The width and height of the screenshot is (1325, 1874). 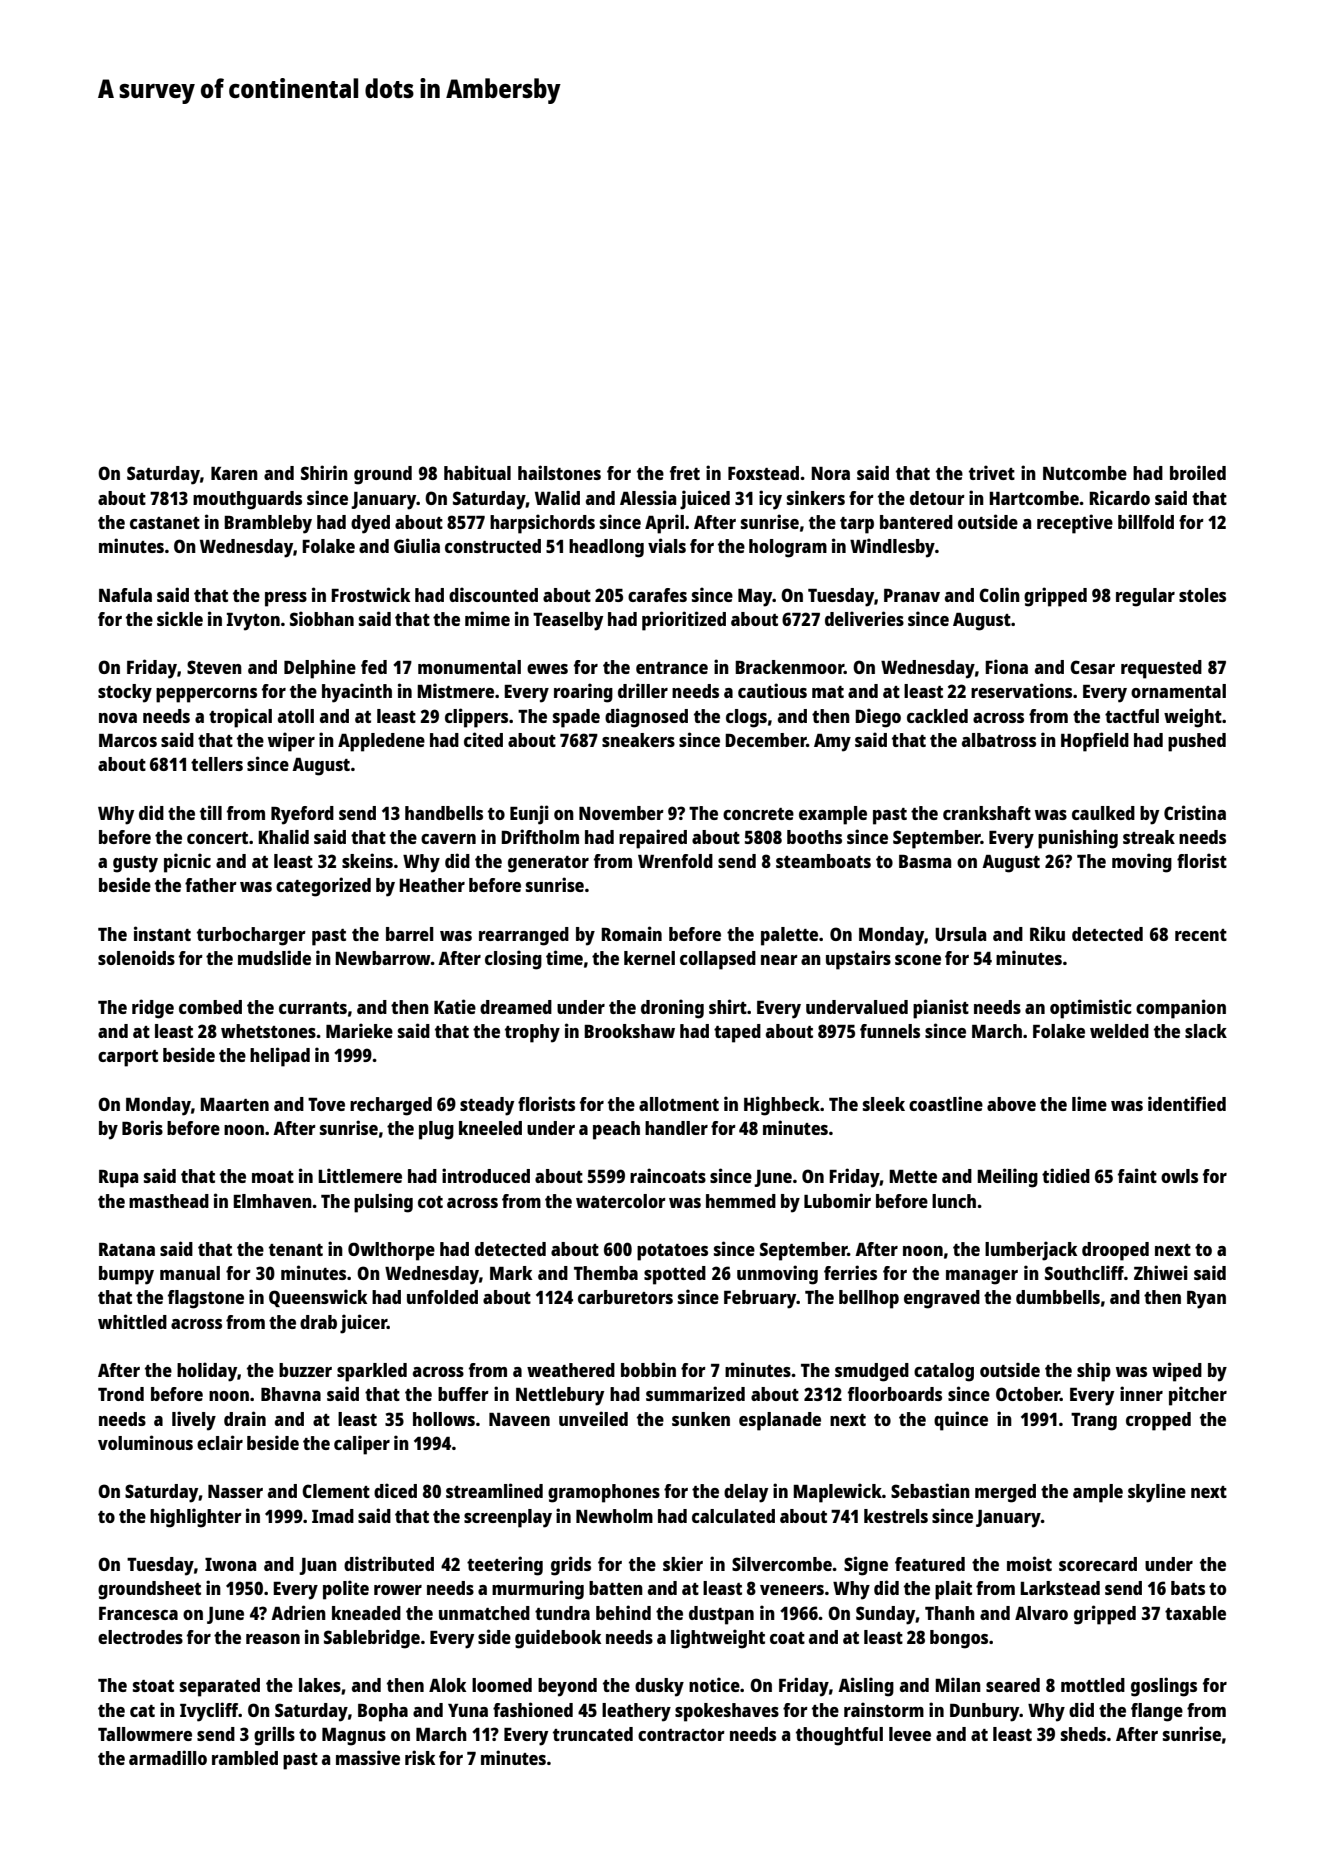 What do you see at coordinates (533, 1709) in the screenshot?
I see `fashioned` at bounding box center [533, 1709].
